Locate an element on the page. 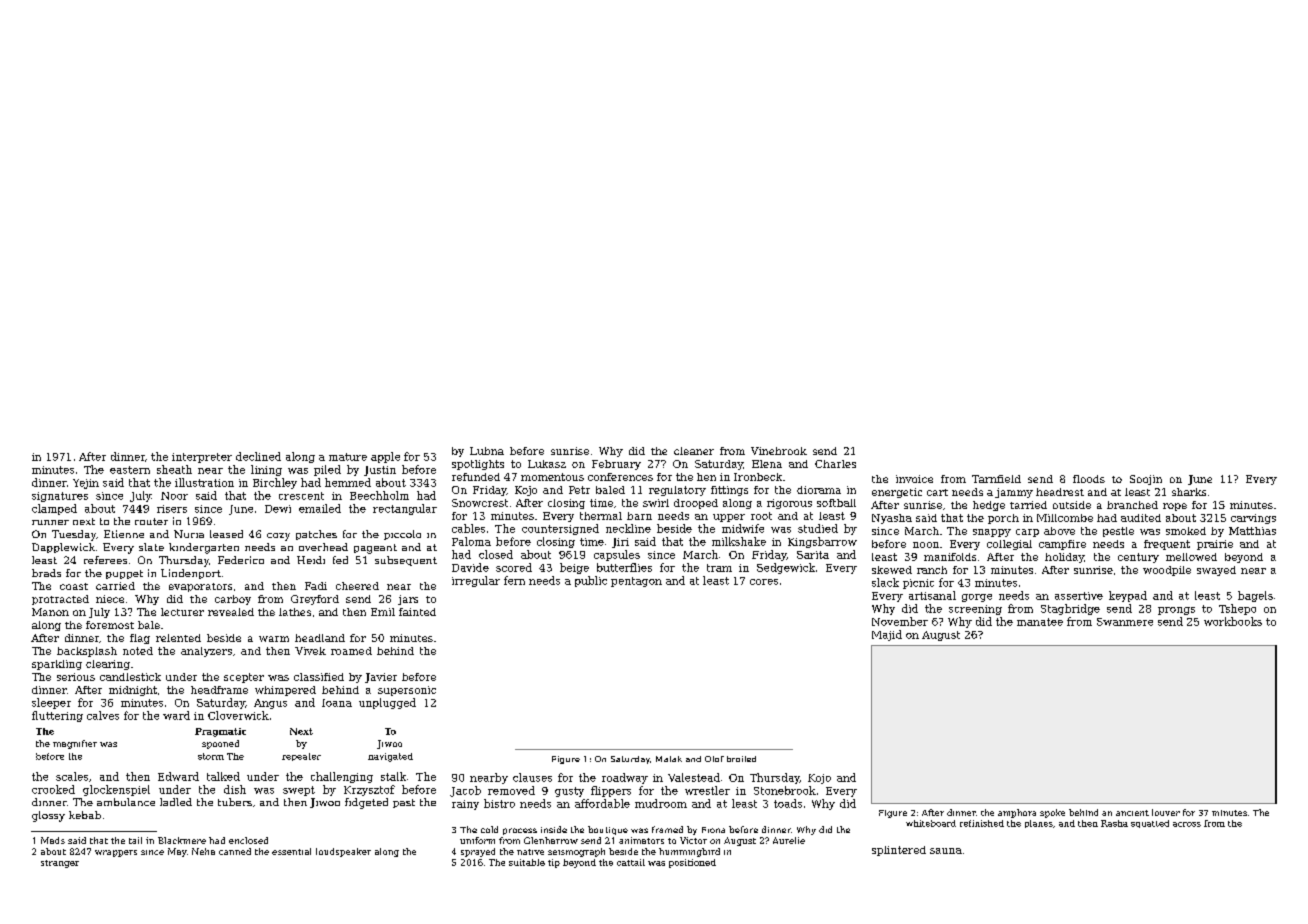  supersonic is located at coordinates (407, 691).
